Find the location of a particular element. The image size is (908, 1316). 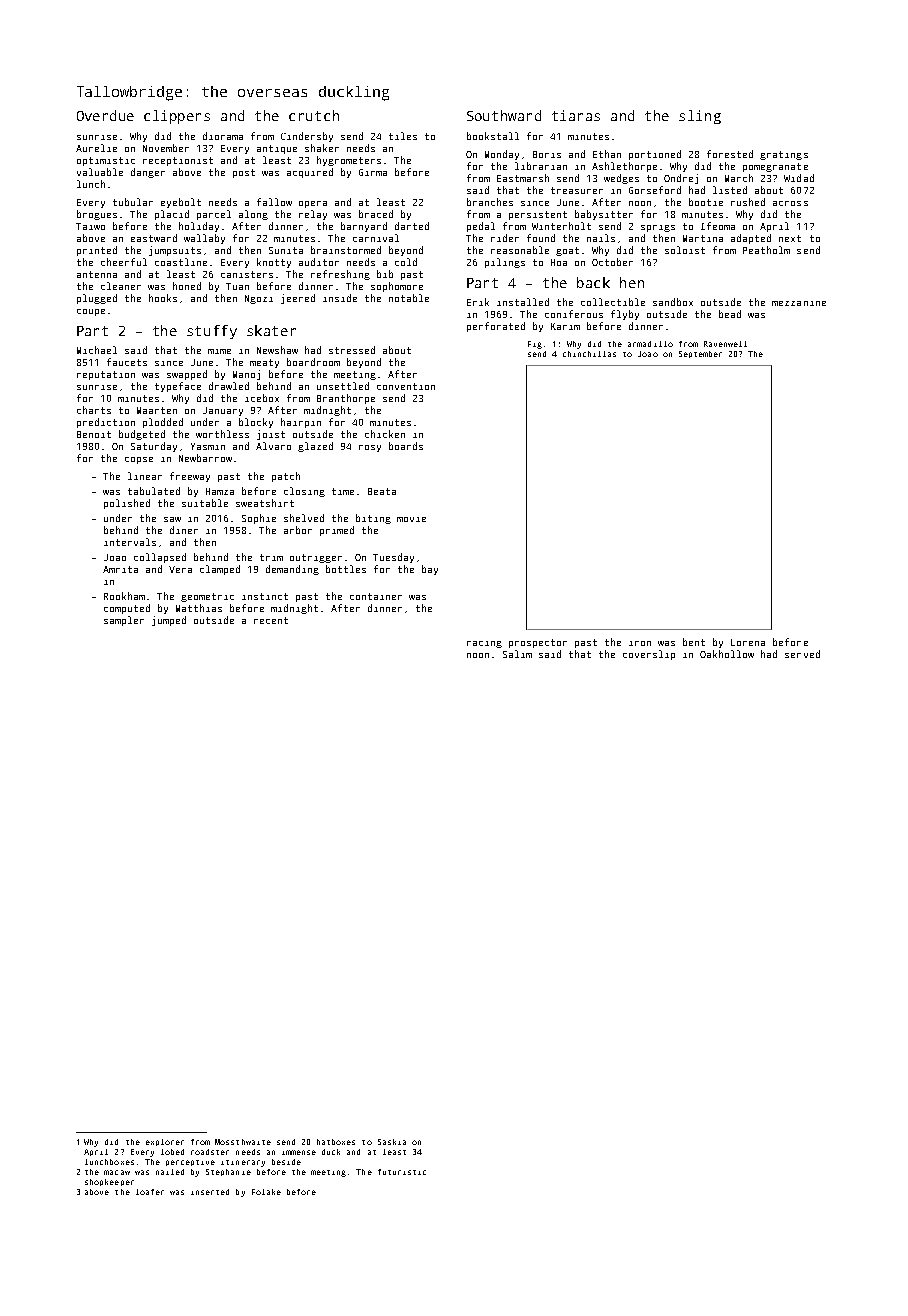

Taiwo is located at coordinates (90, 226).
